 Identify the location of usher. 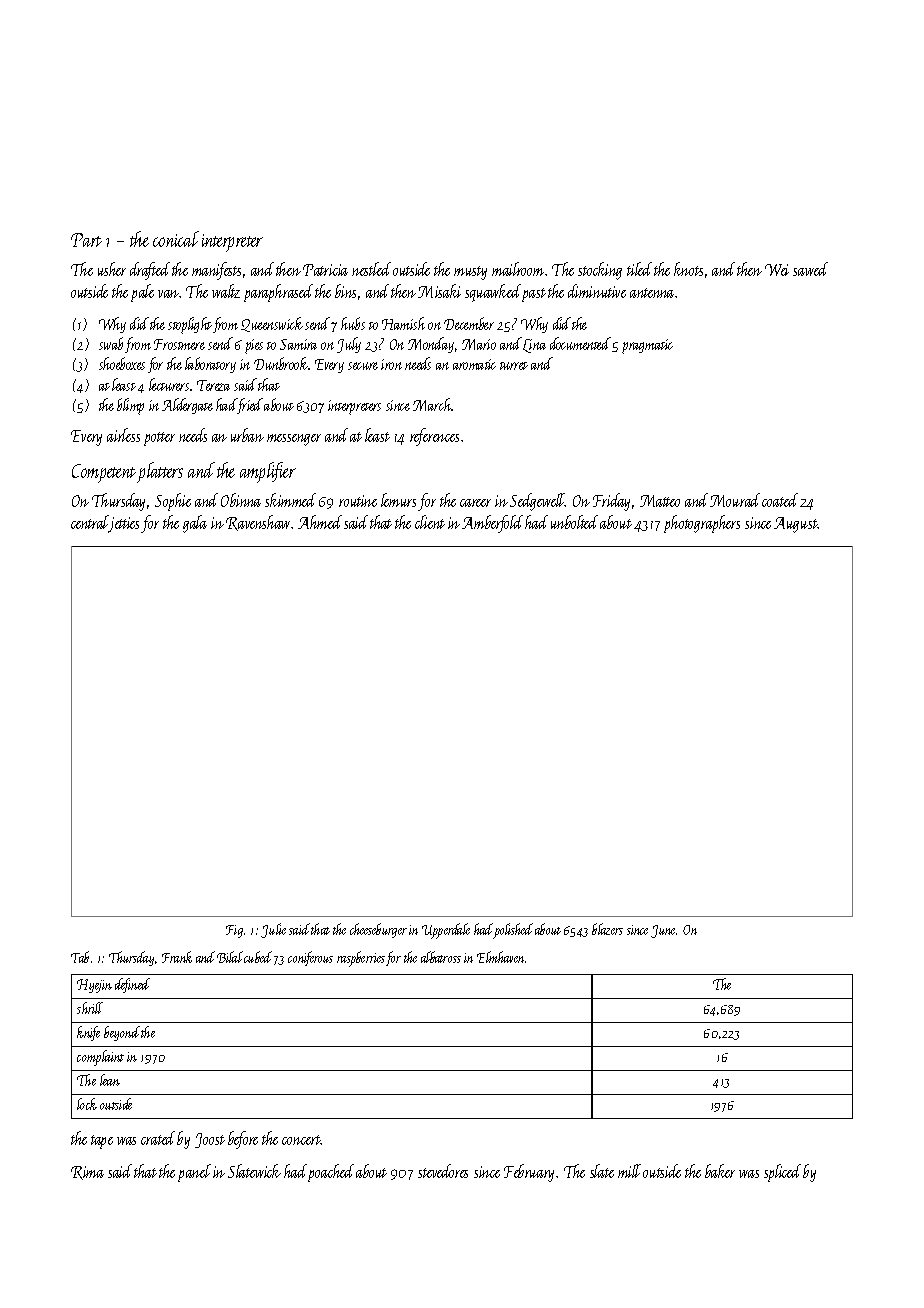
(112, 269).
